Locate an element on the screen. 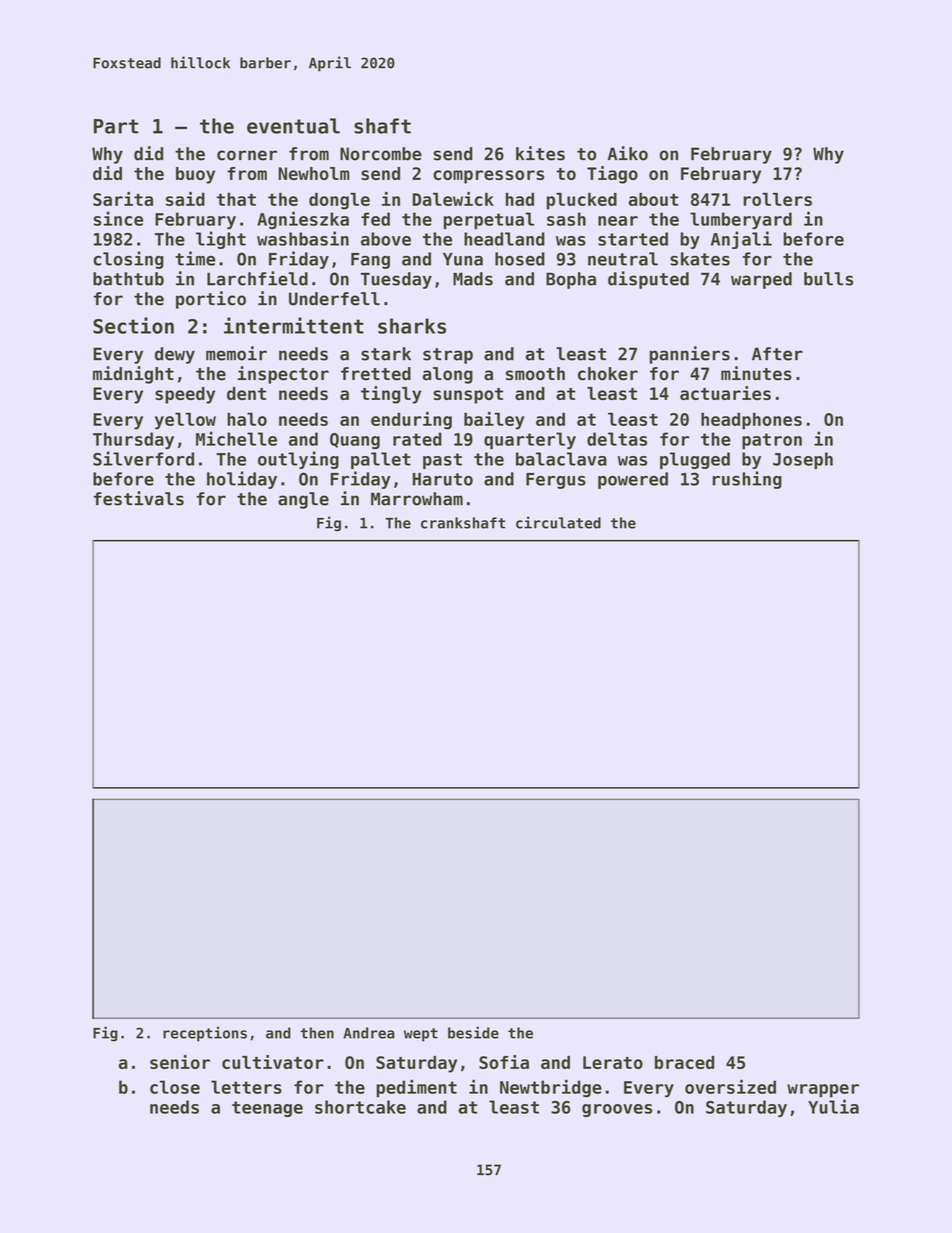  After is located at coordinates (777, 354).
